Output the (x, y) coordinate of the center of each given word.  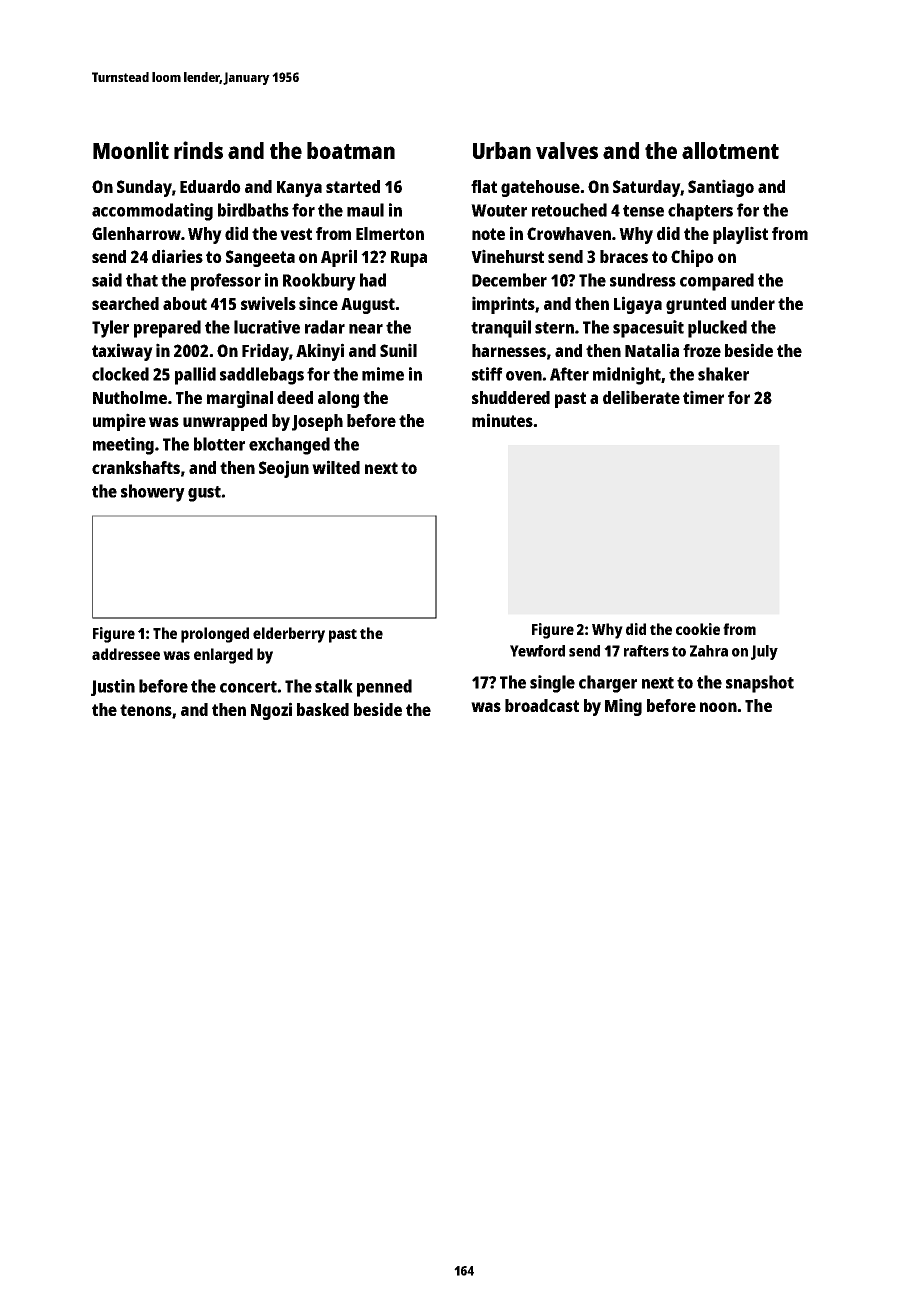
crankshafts (136, 467)
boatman (351, 150)
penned (384, 688)
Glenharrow (136, 233)
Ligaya (638, 305)
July (764, 652)
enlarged (223, 656)
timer (703, 397)
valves (567, 150)
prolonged (215, 635)
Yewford (537, 651)
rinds (198, 150)
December (509, 280)
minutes (502, 420)
